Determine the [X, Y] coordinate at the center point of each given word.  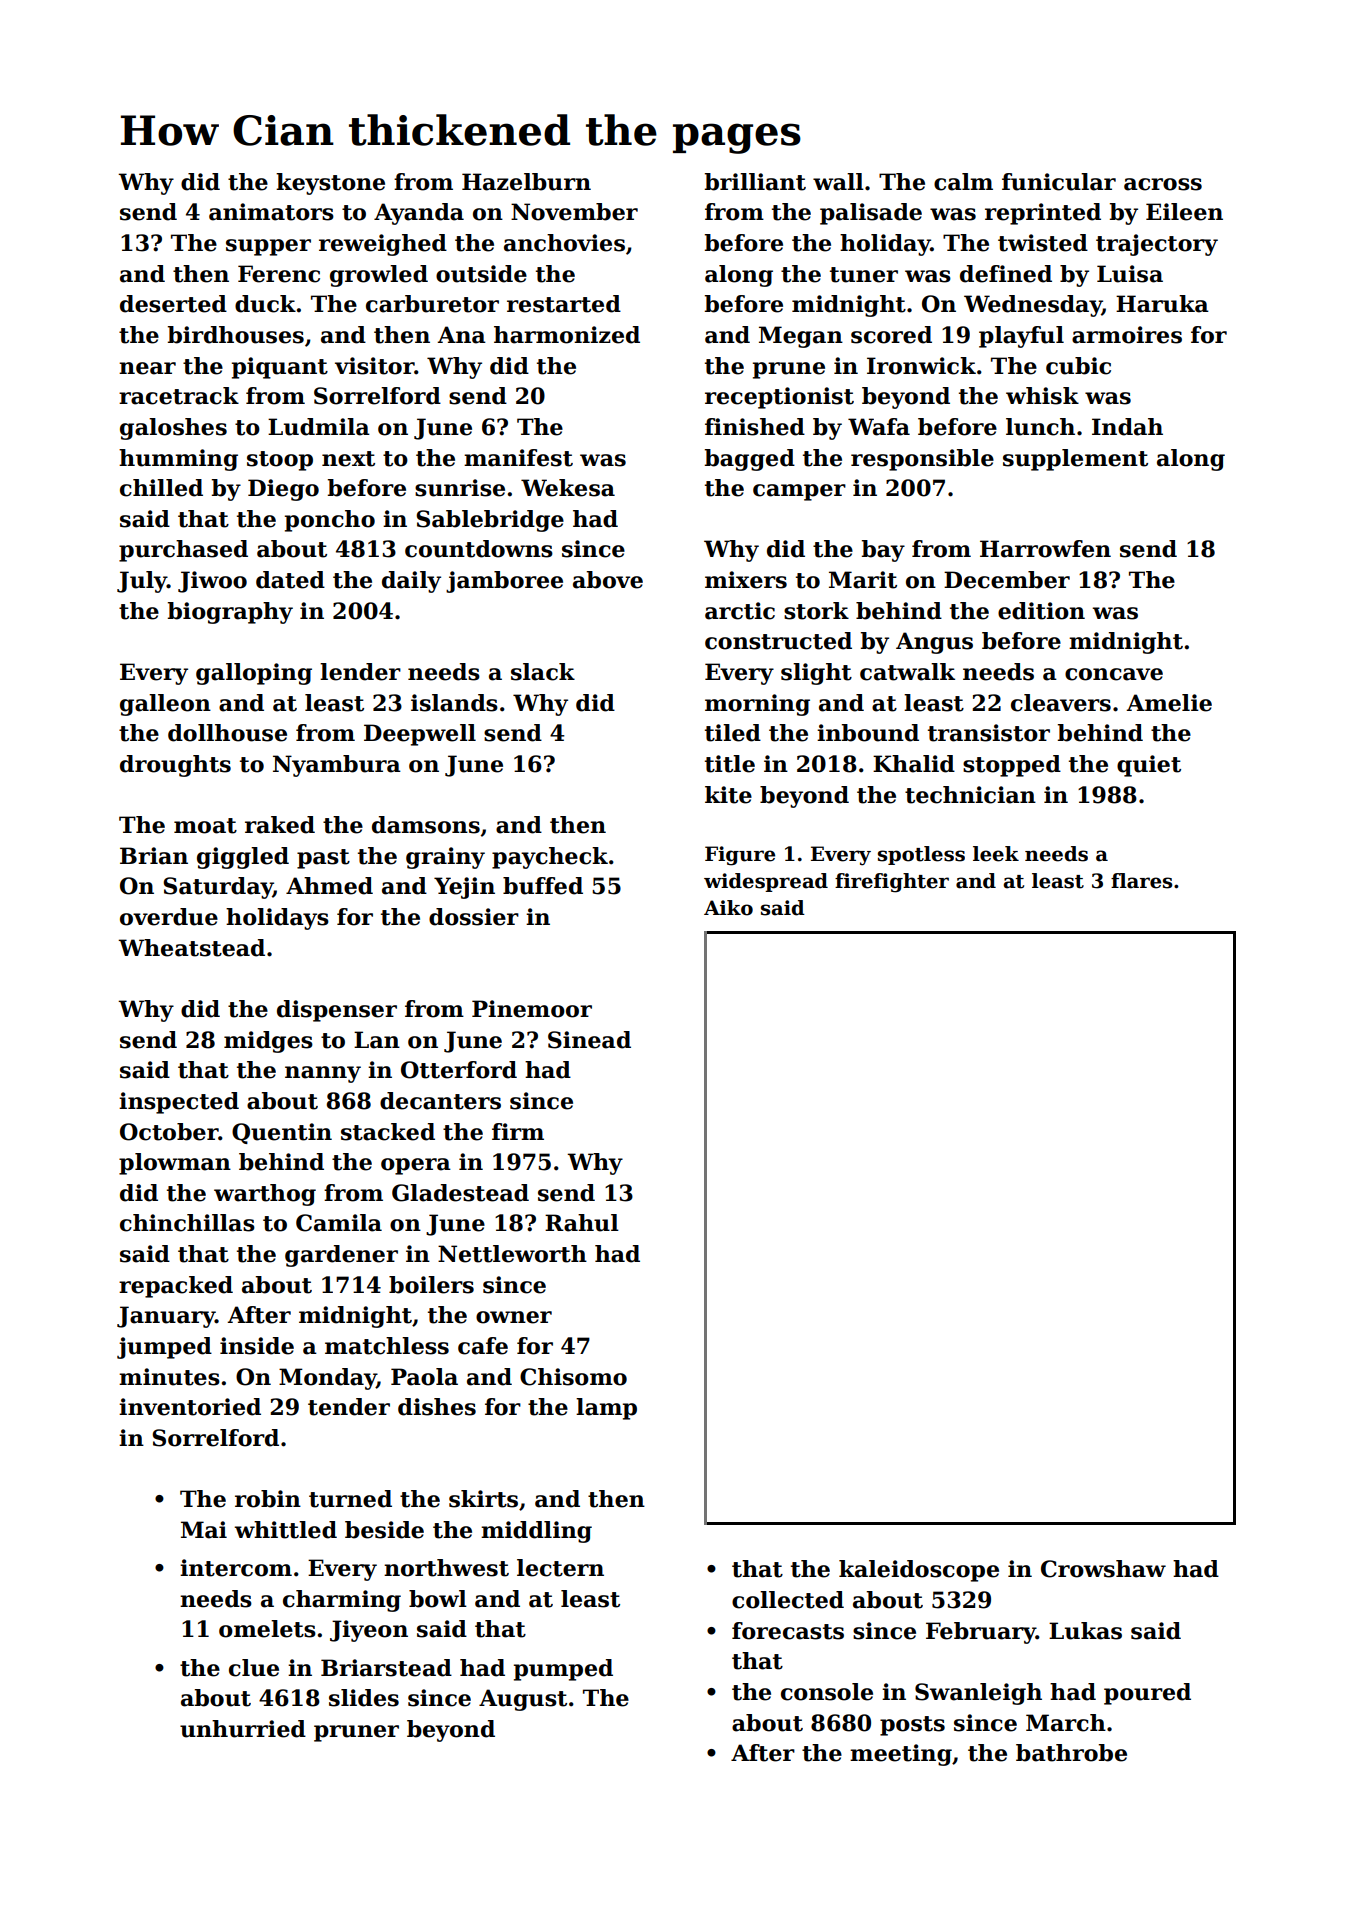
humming [178, 460]
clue [254, 1668]
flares [1141, 881]
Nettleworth [512, 1254]
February [981, 1633]
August [523, 1700]
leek [996, 854]
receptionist [779, 398]
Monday [327, 1379]
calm [963, 182]
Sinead [589, 1040]
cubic [1078, 366]
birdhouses [236, 335]
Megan [801, 337]
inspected [179, 1103]
